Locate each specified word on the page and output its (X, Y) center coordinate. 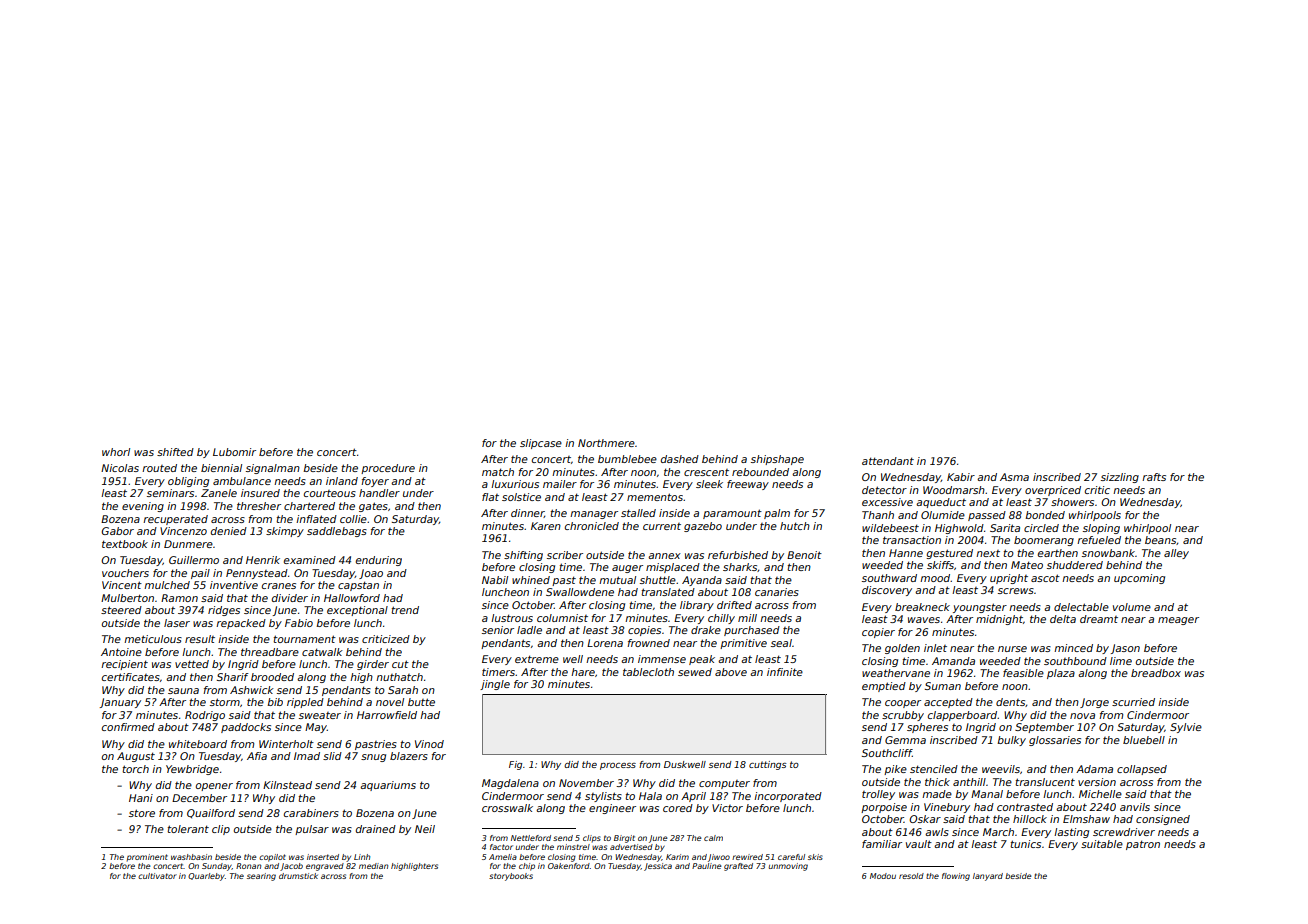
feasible (1023, 673)
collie (353, 519)
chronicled (592, 526)
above (731, 672)
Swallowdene (580, 592)
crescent (706, 472)
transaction (912, 540)
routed (159, 468)
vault (919, 844)
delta (1063, 619)
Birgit (624, 839)
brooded (272, 677)
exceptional (357, 611)
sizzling (1120, 478)
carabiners (311, 813)
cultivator (157, 876)
